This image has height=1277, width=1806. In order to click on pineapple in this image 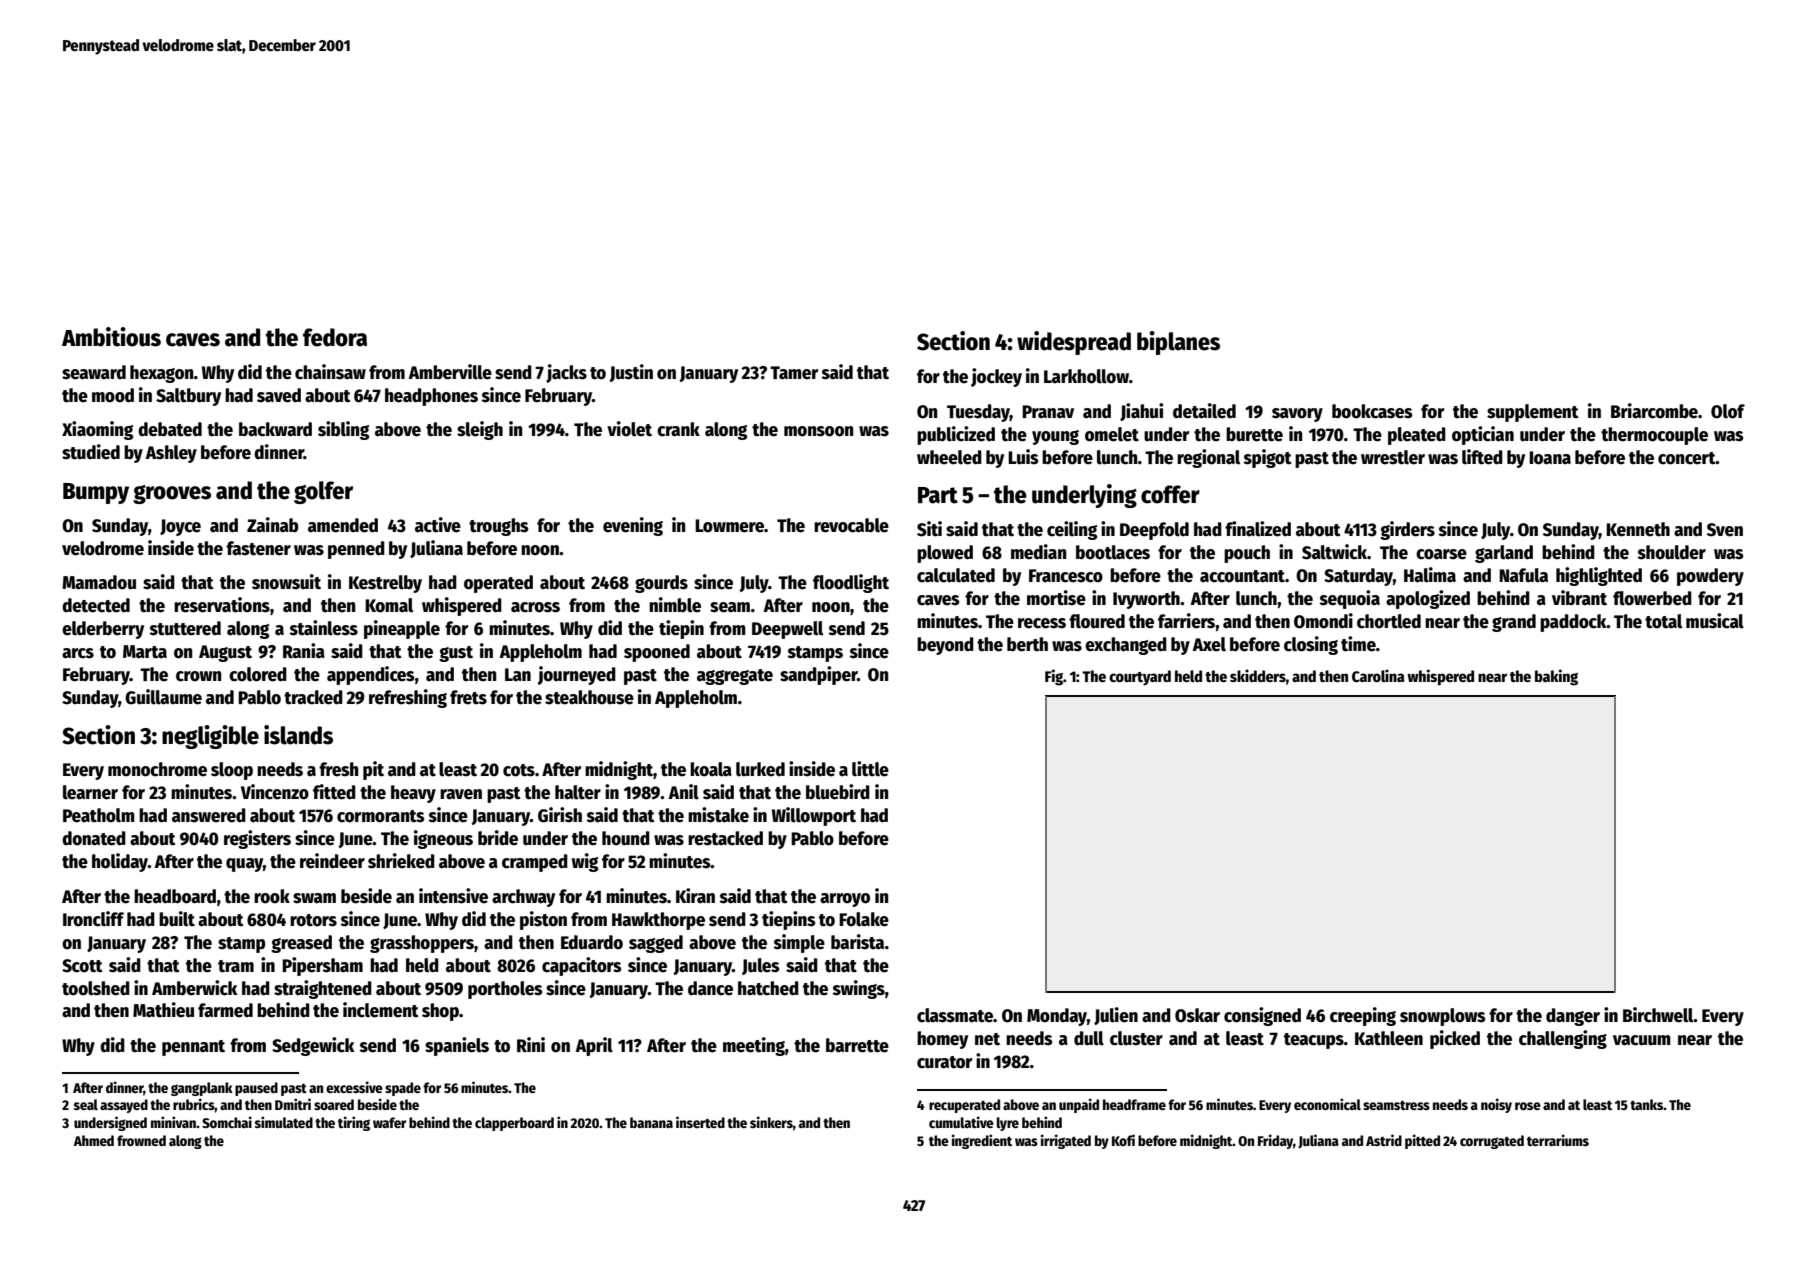, I will do `click(402, 629)`.
